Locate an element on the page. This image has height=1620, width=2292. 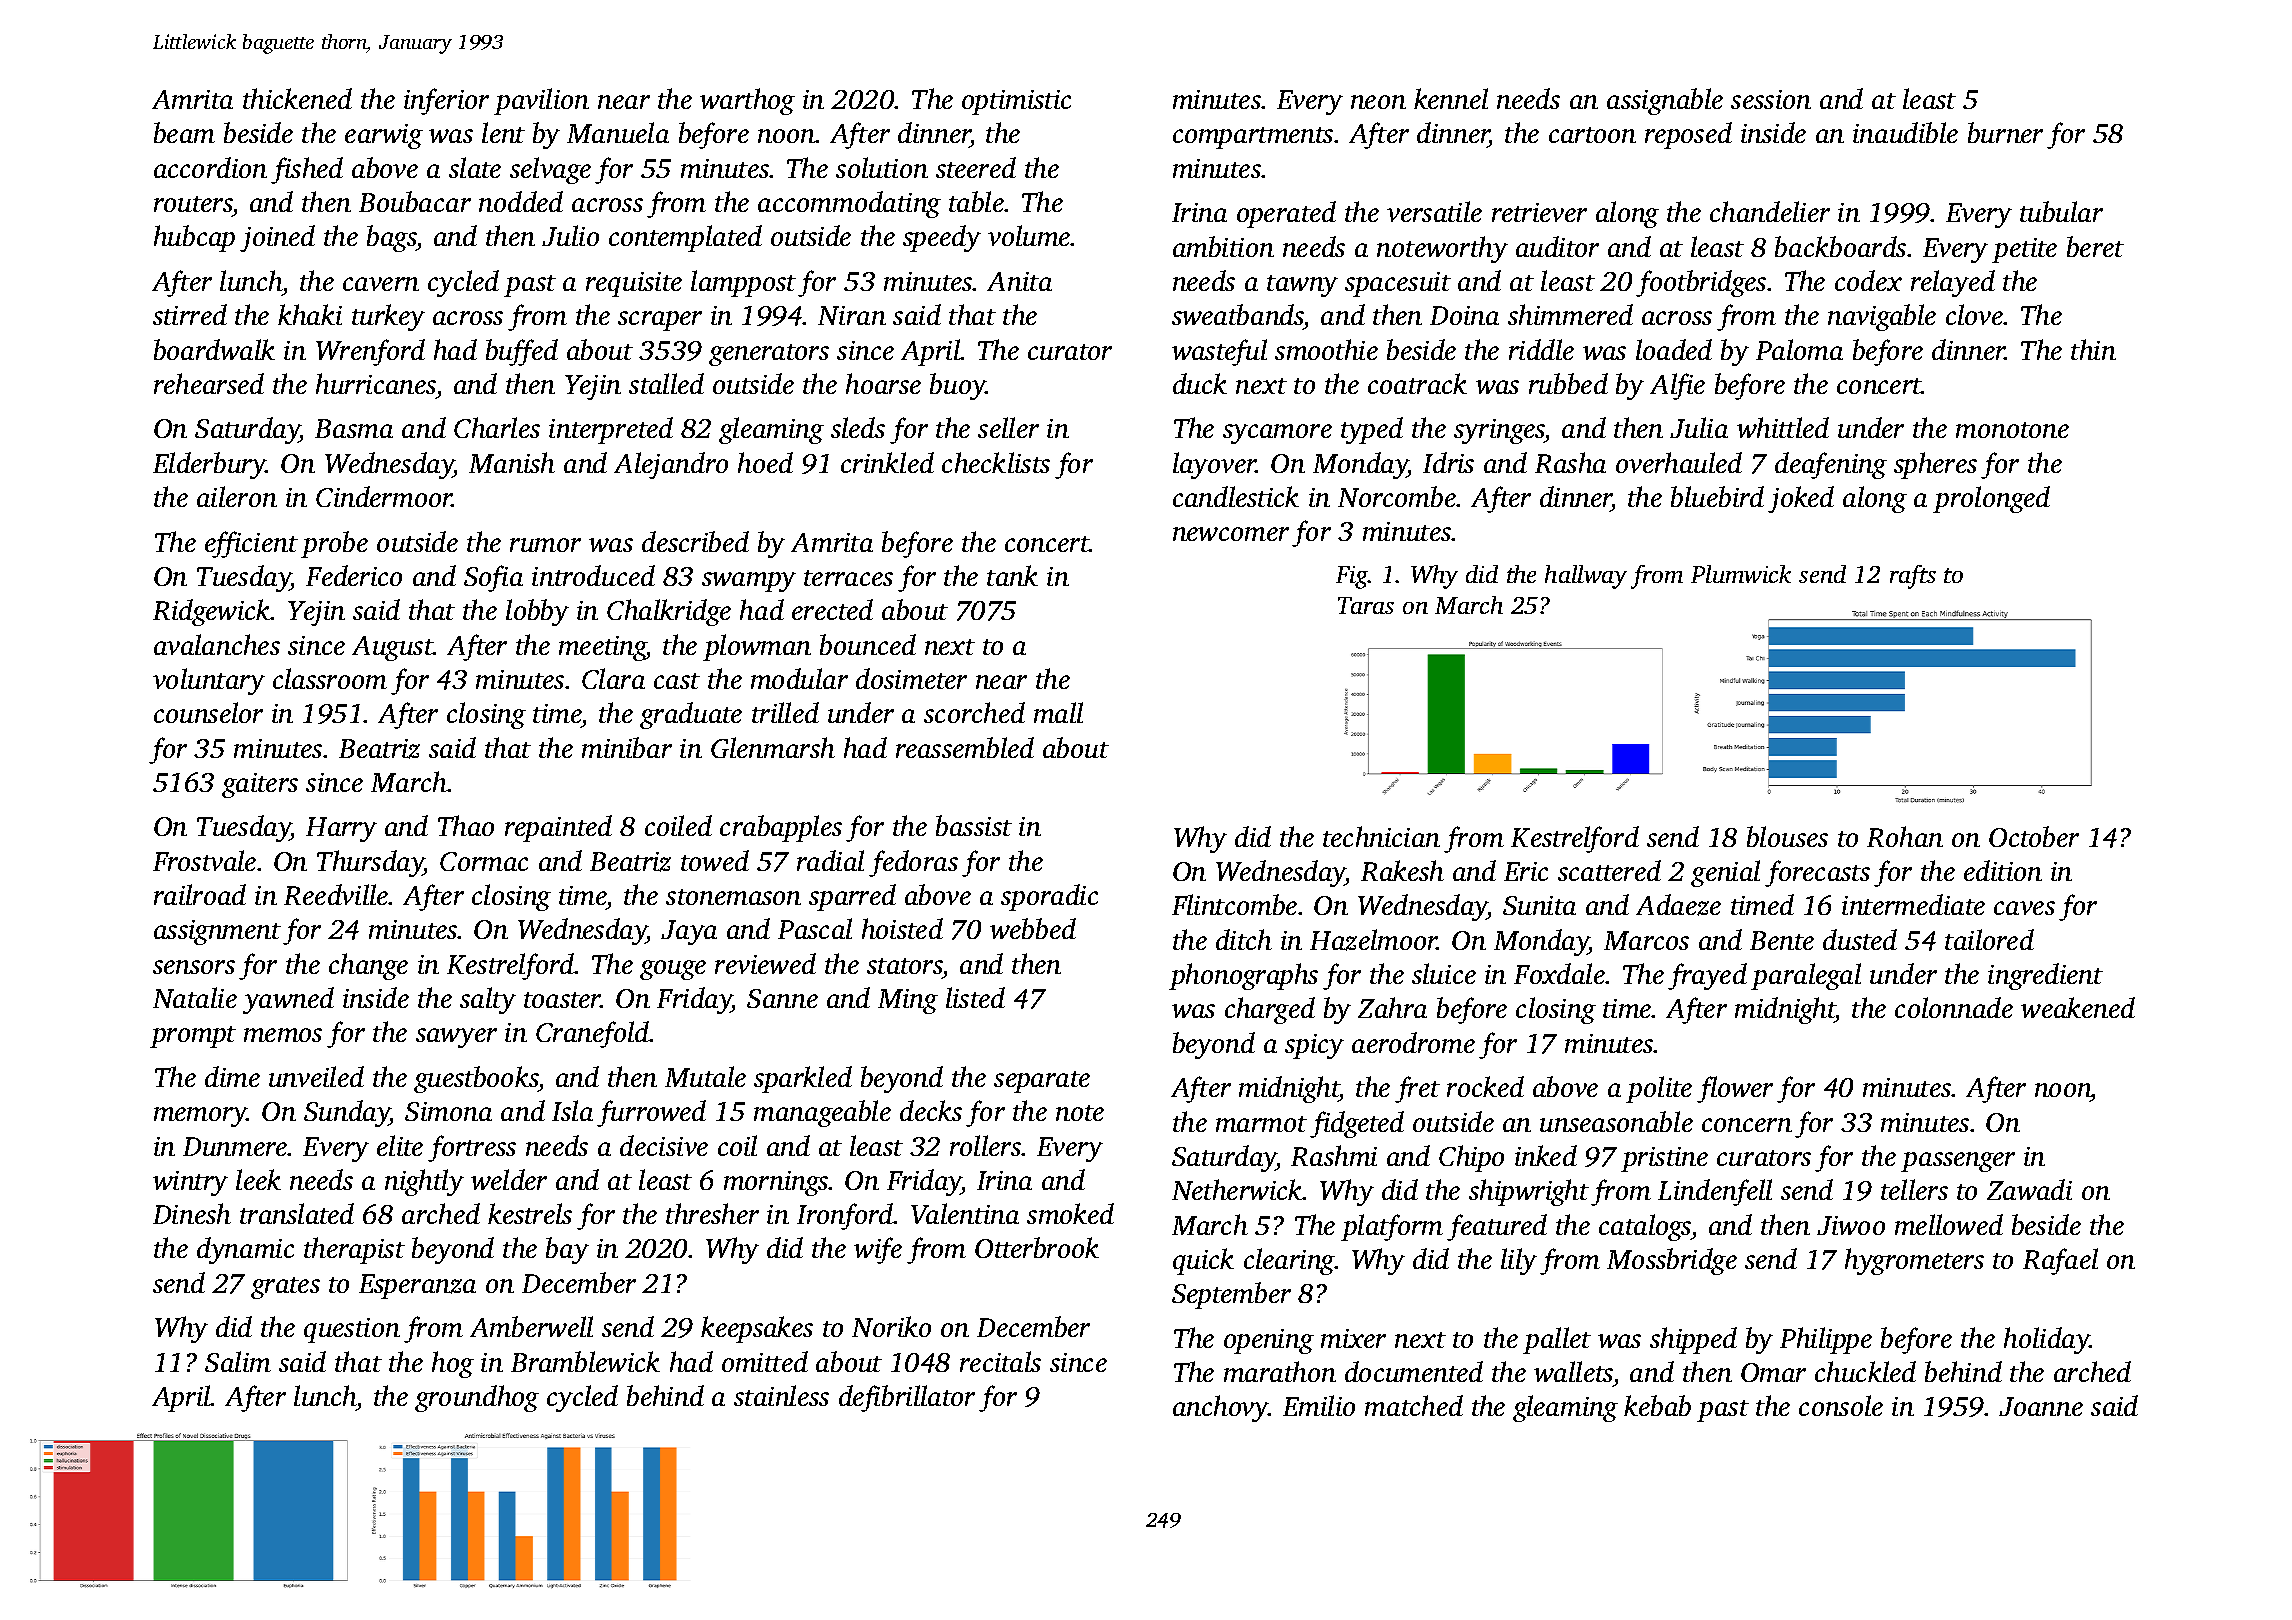
groundhog is located at coordinates (477, 1398).
